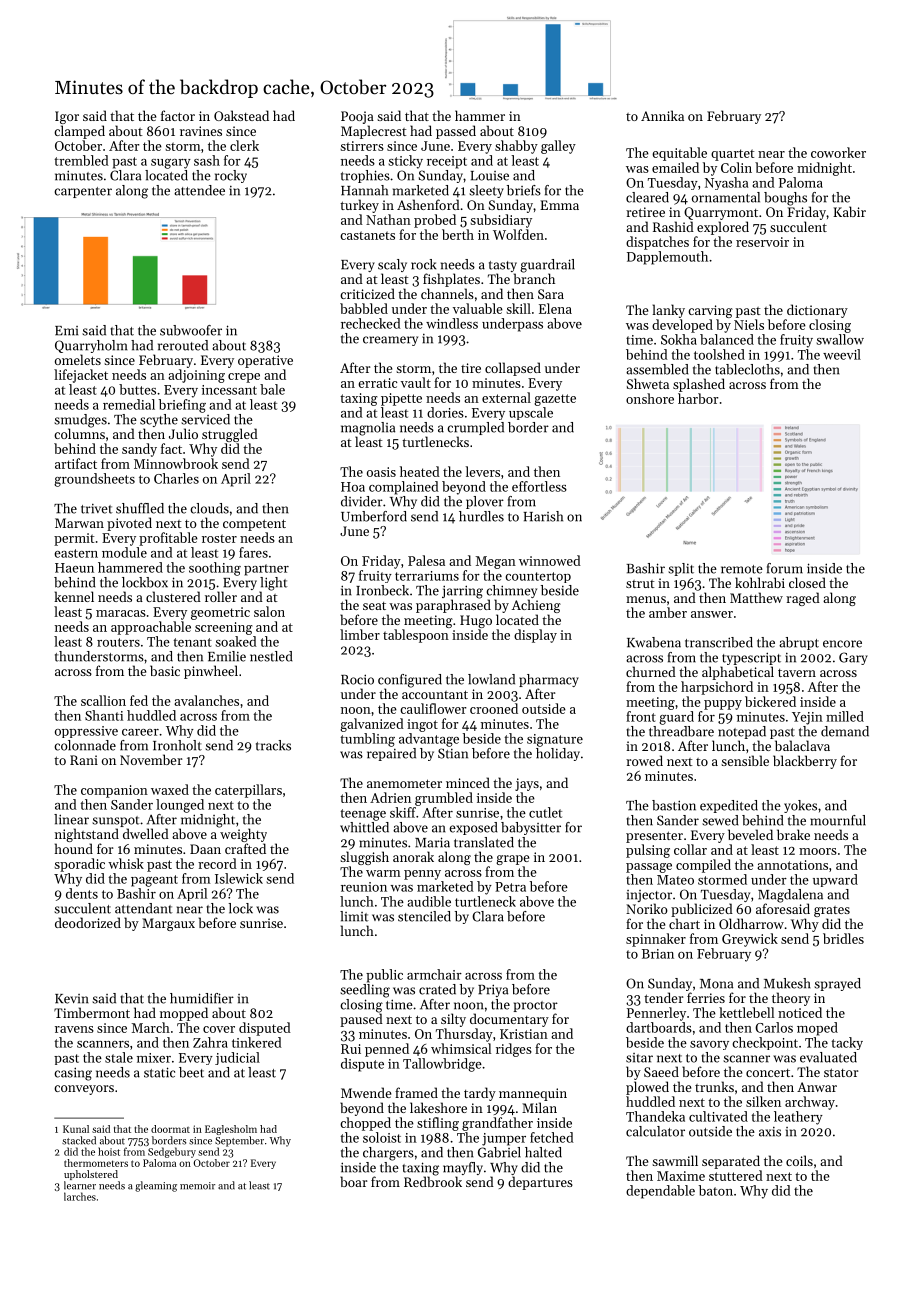 The width and height of the image is (924, 1308). Describe the element at coordinates (81, 376) in the image. I see `lifejacket` at that location.
